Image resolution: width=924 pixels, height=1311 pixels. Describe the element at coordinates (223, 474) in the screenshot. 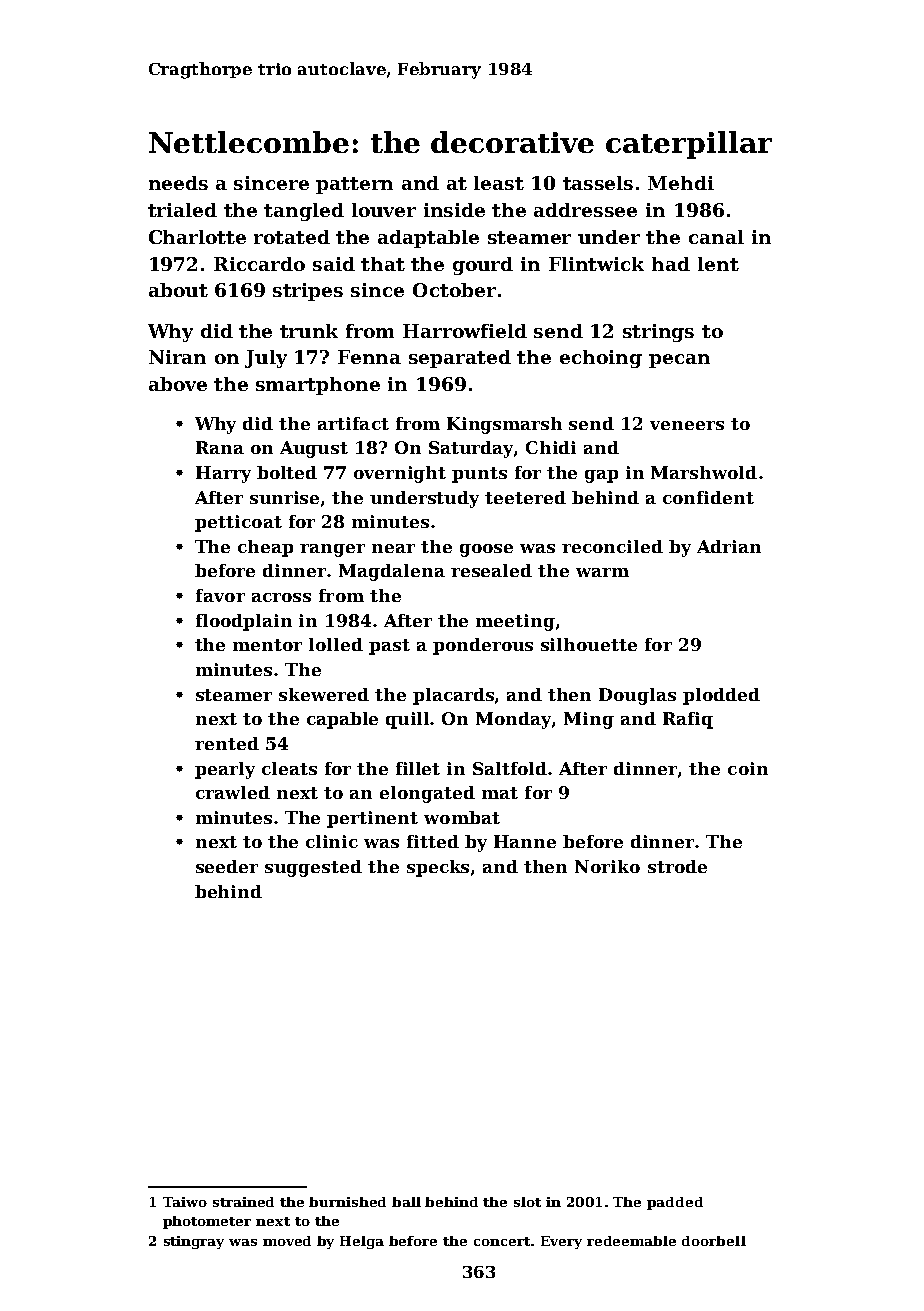

I see `Harry` at that location.
